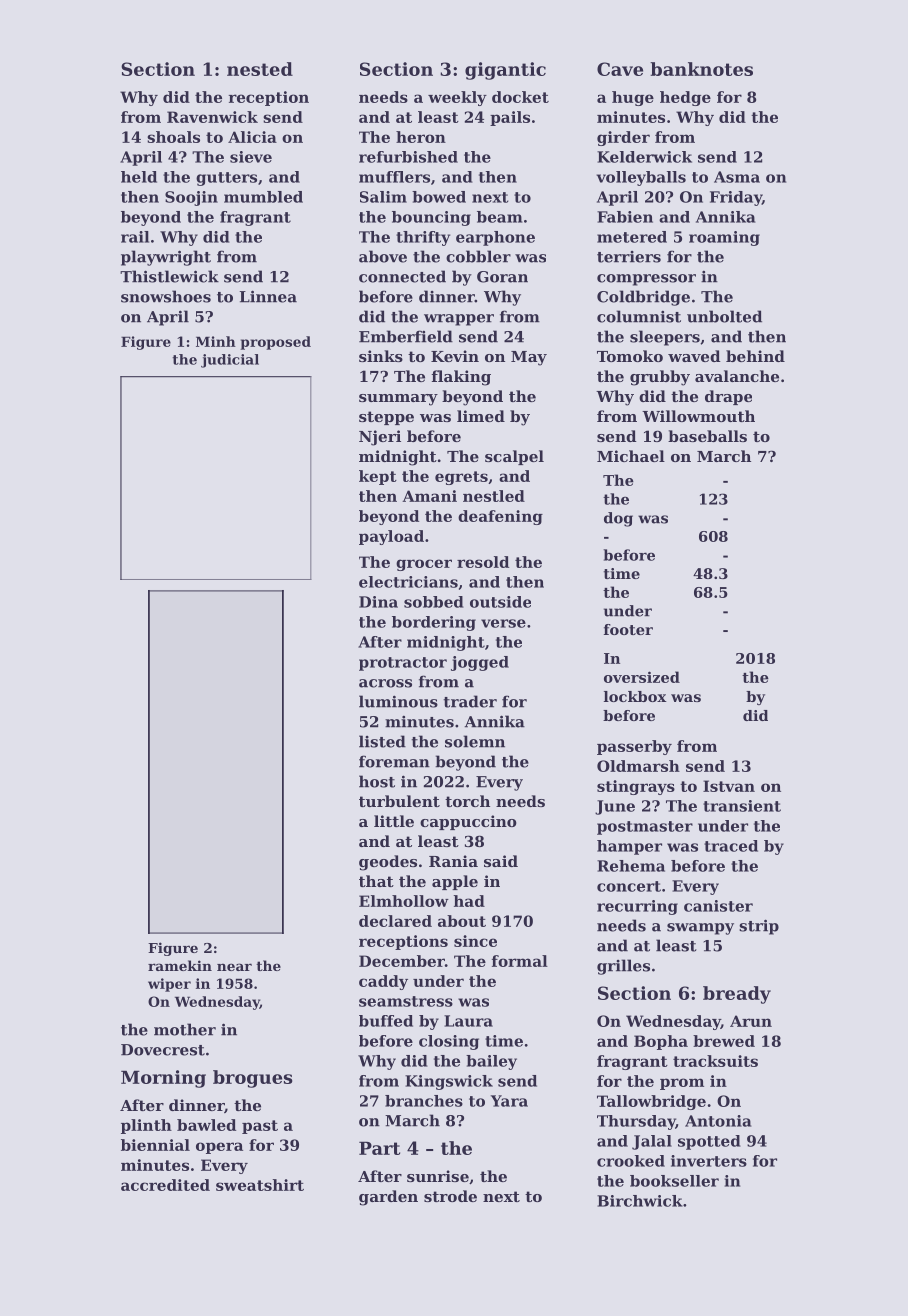 Image resolution: width=908 pixels, height=1316 pixels. I want to click on solemn, so click(475, 741).
